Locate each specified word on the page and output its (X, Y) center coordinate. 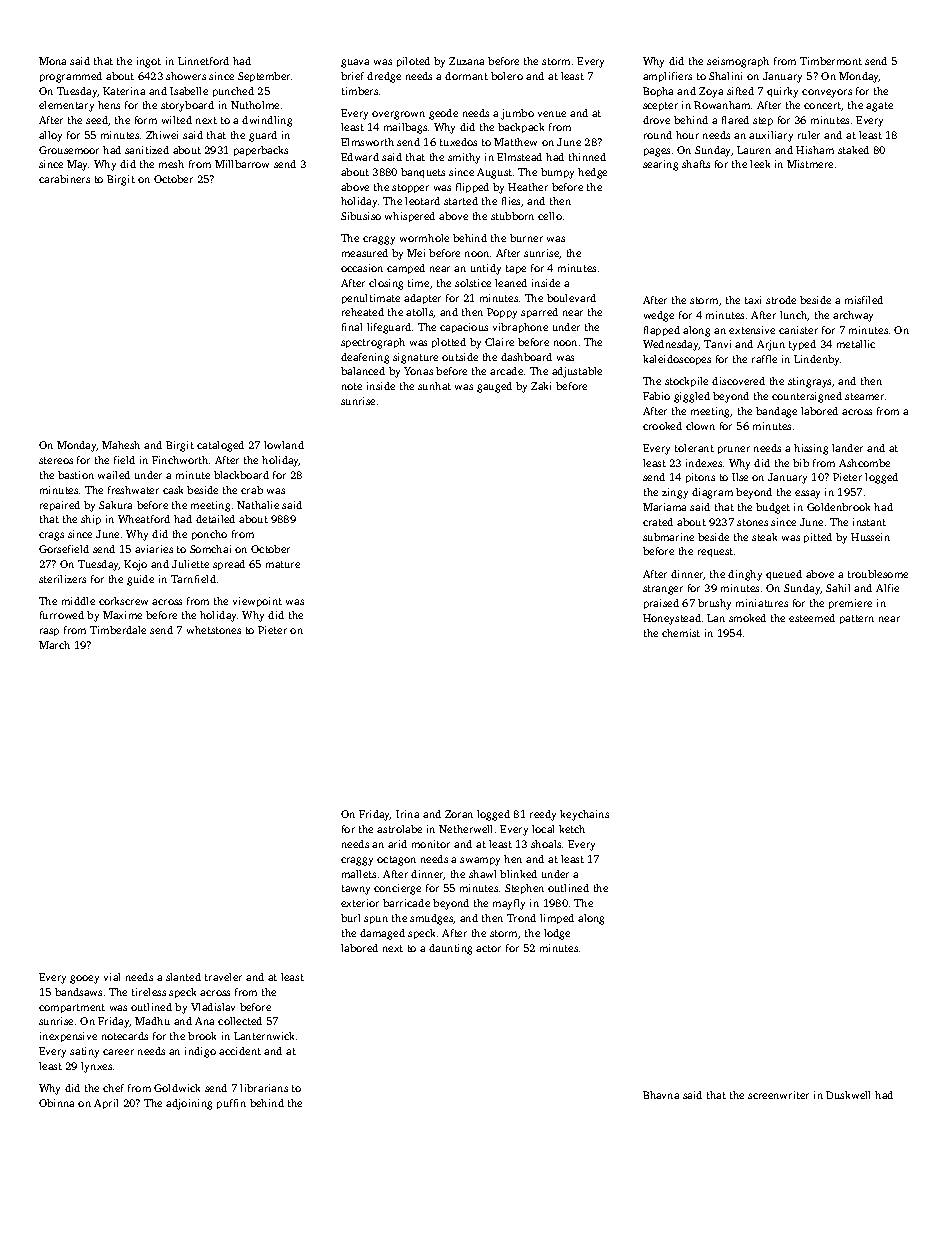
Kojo (135, 565)
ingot (149, 62)
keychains (584, 815)
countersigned (807, 397)
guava (355, 63)
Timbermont (831, 61)
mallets (359, 874)
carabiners (64, 179)
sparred (539, 313)
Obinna (56, 1103)
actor (488, 948)
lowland (284, 445)
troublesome (878, 574)
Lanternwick (264, 1036)
